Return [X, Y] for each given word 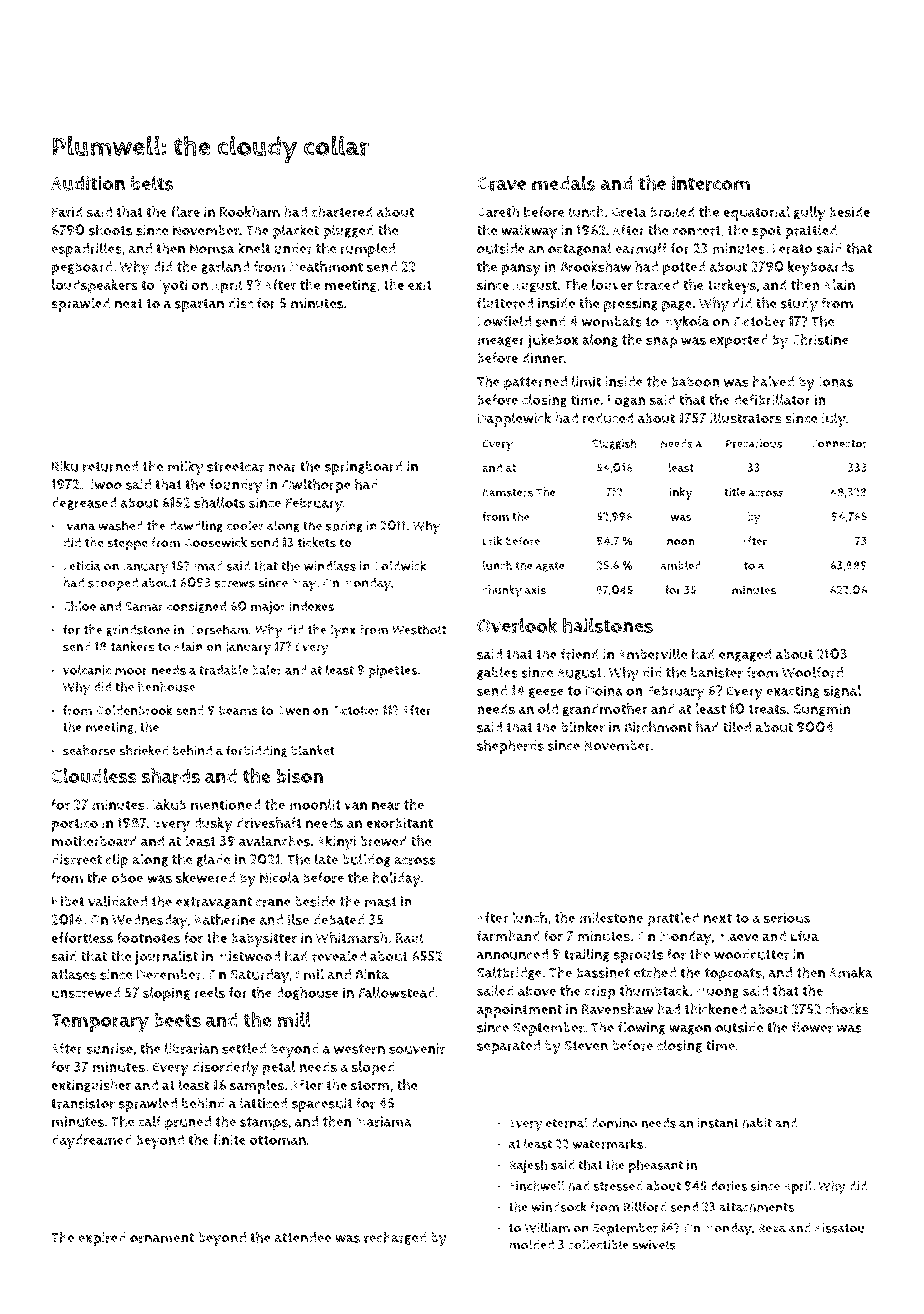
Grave [501, 184]
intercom [711, 183]
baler [267, 670]
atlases [73, 974]
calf [149, 1121]
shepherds [510, 746]
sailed [495, 990]
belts [152, 183]
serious [787, 918]
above [537, 990]
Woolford [812, 672]
